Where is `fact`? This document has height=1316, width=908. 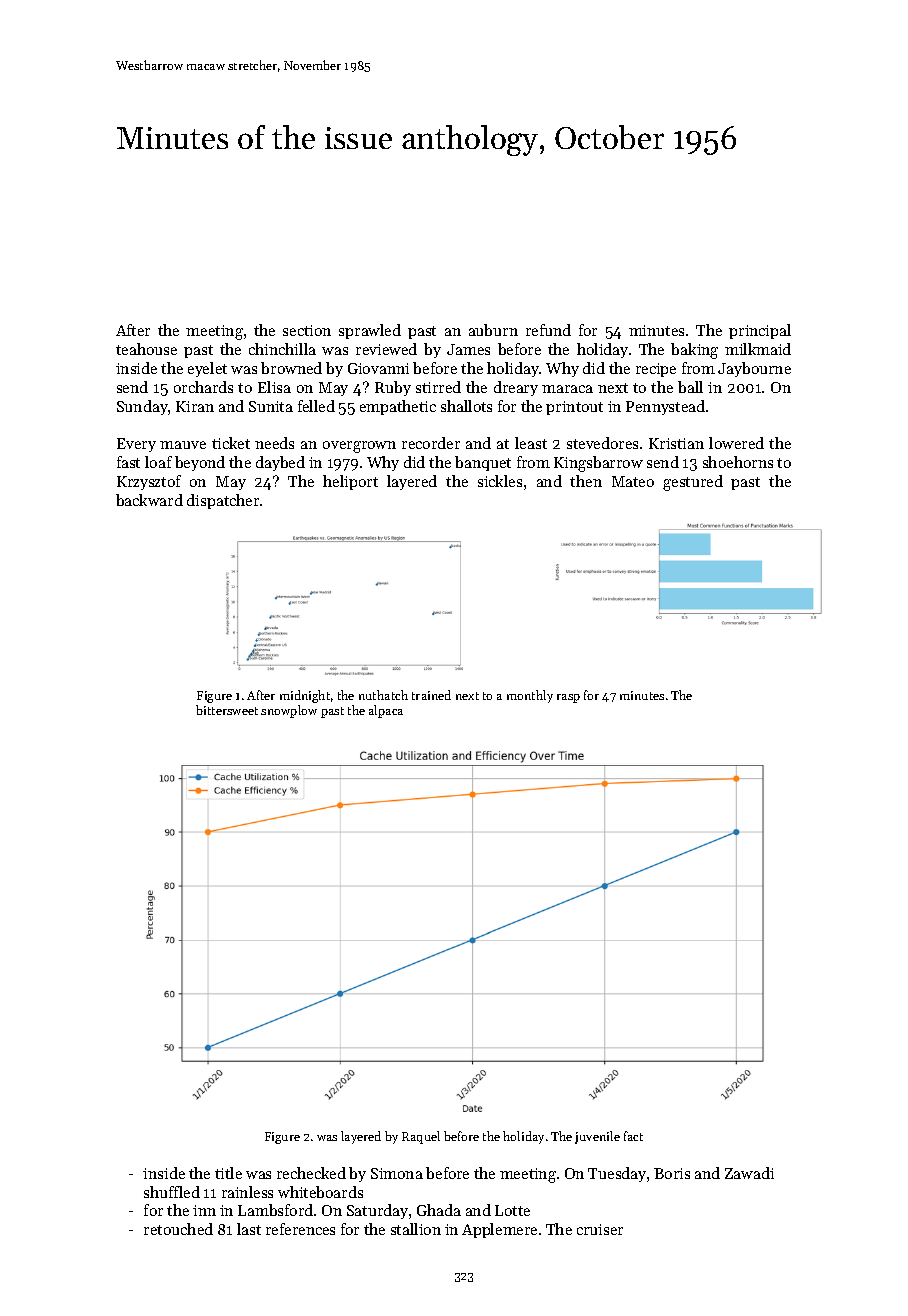
fact is located at coordinates (633, 1136).
